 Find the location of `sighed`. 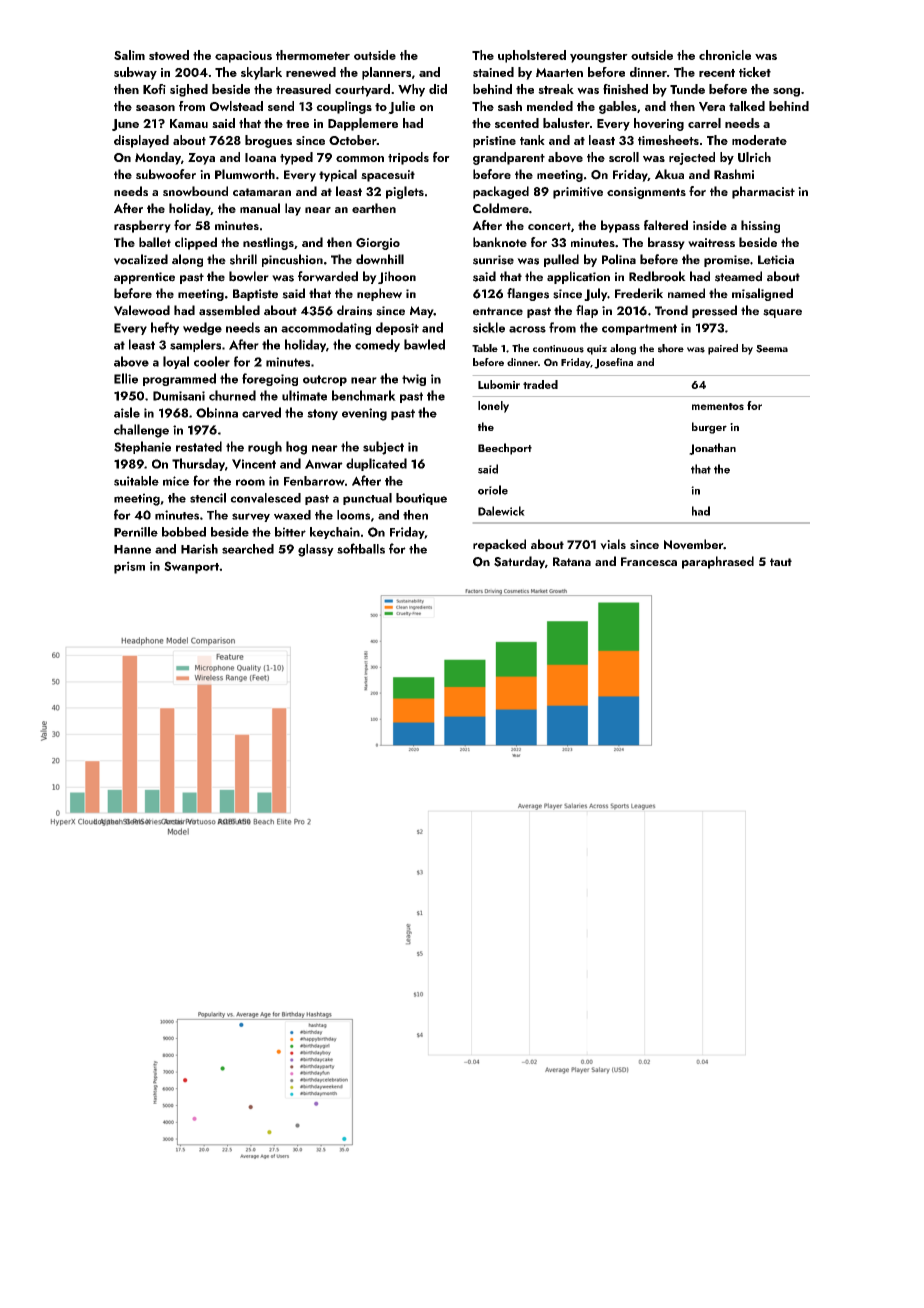

sighed is located at coordinates (189, 90).
